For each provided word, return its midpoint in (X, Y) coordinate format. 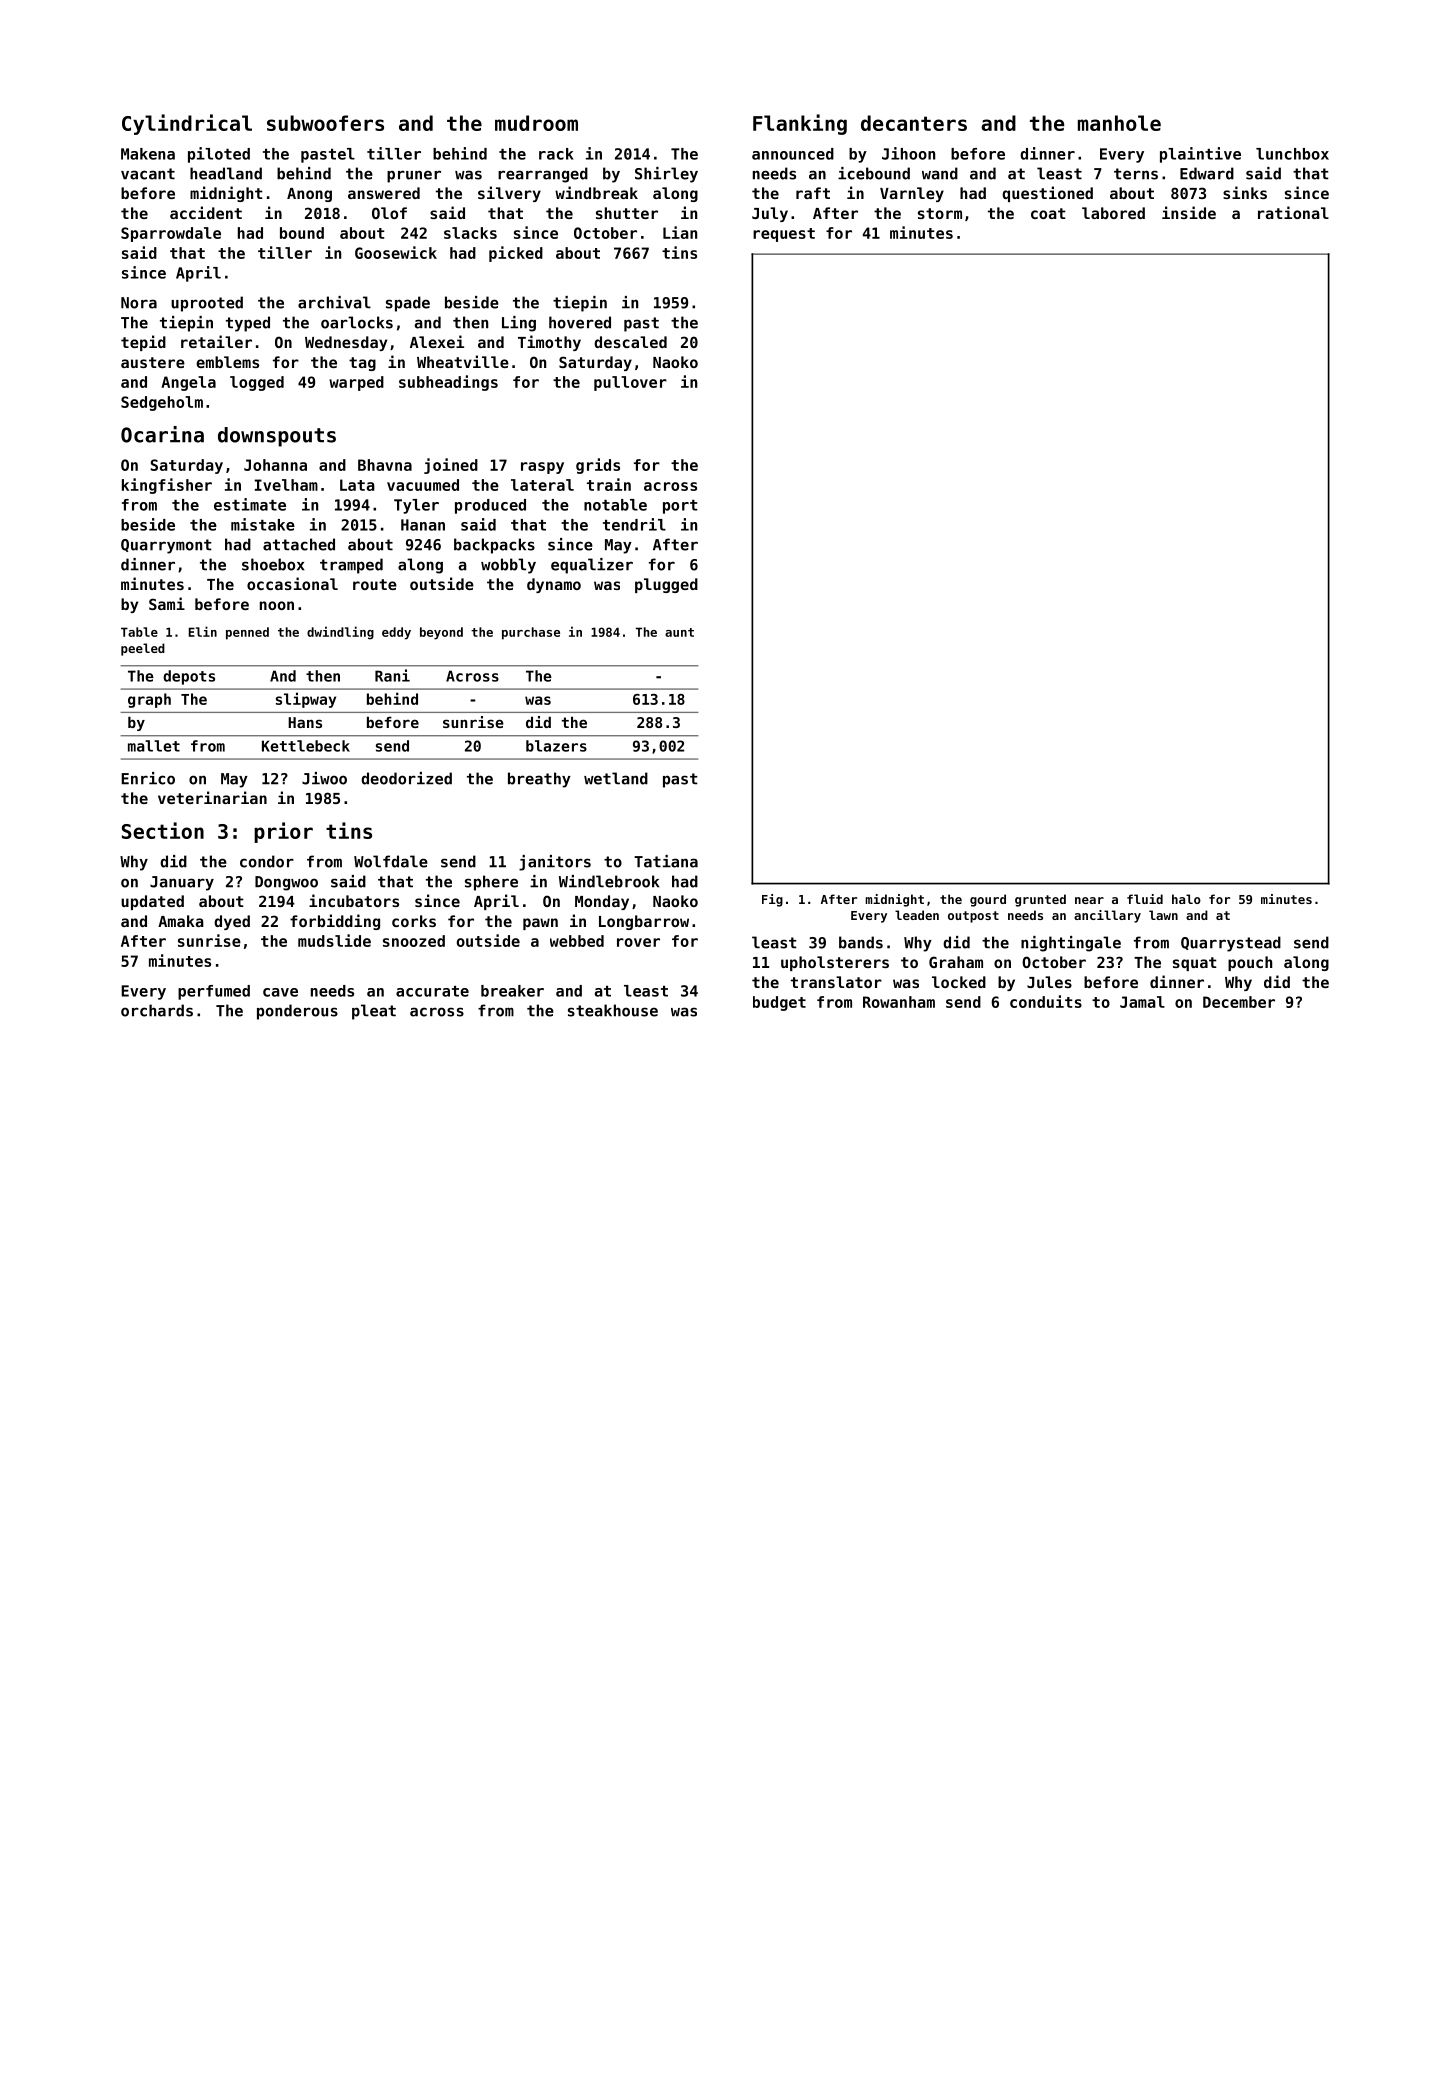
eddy (396, 633)
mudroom (536, 123)
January (182, 883)
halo (1186, 899)
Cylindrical (187, 124)
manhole (1119, 123)
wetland (616, 778)
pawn (540, 924)
